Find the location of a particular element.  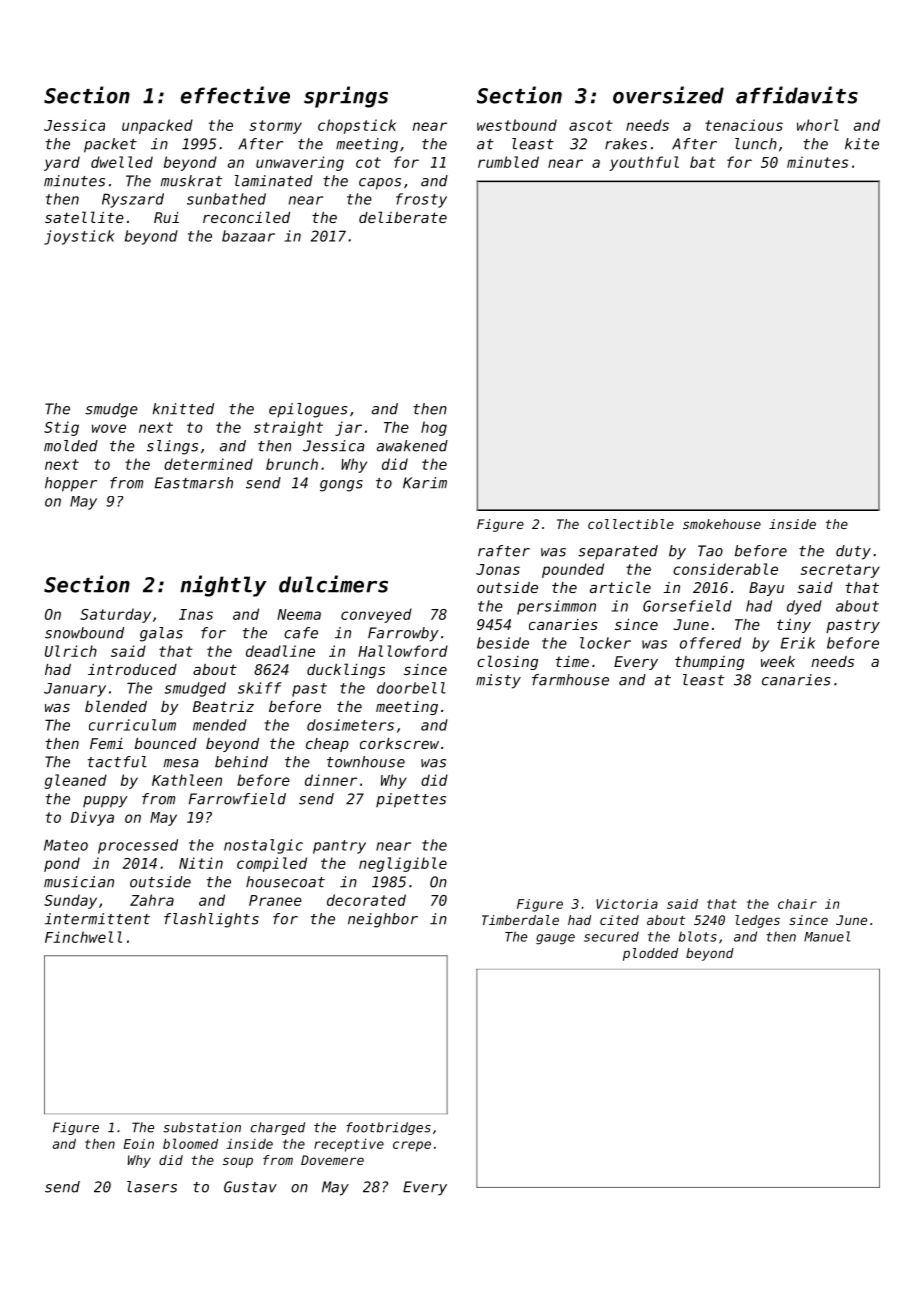

oversized is located at coordinates (668, 95).
